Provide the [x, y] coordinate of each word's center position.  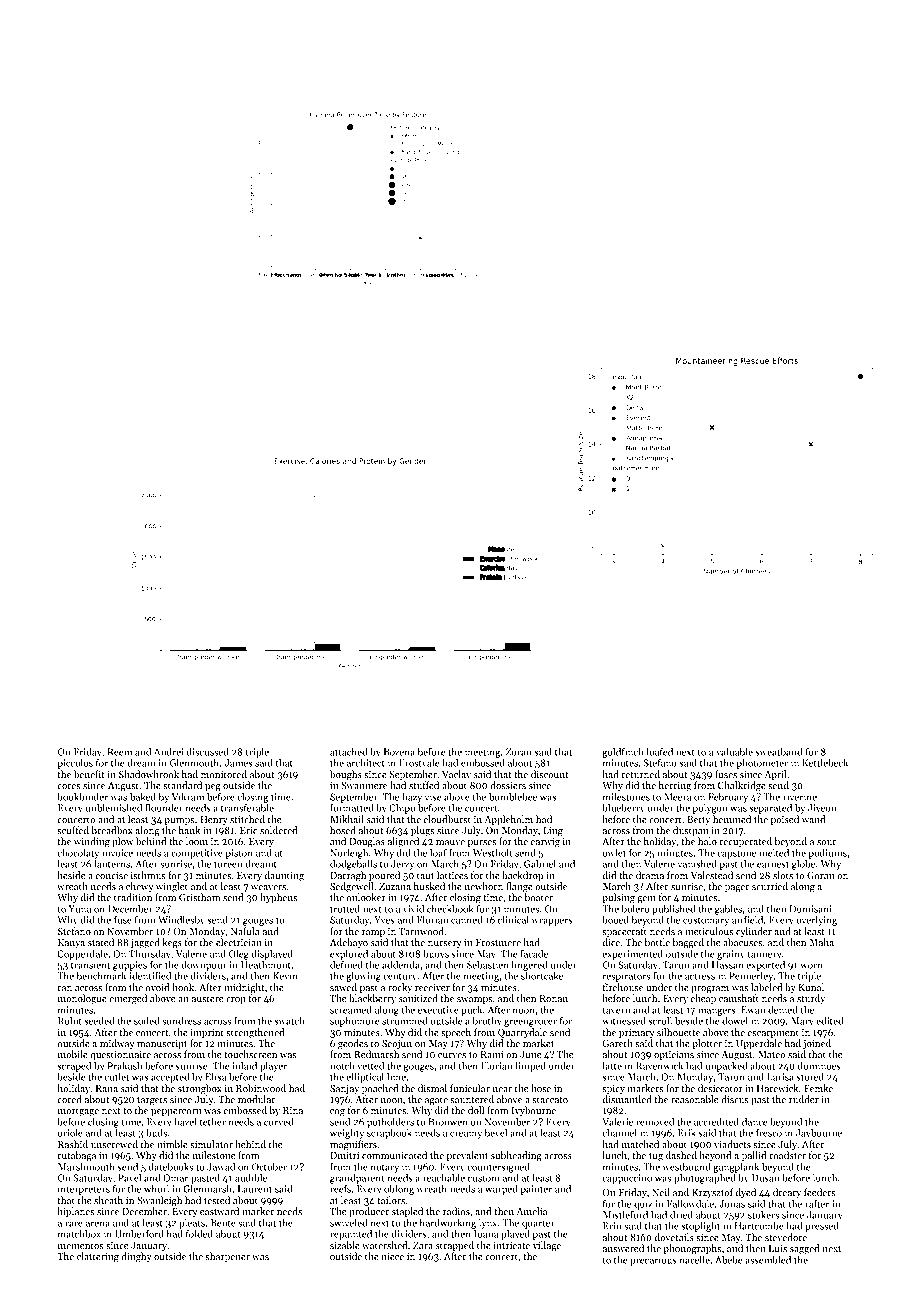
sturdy [811, 999]
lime [396, 1077]
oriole [70, 1133]
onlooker [366, 897]
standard [182, 785]
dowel [735, 1021]
